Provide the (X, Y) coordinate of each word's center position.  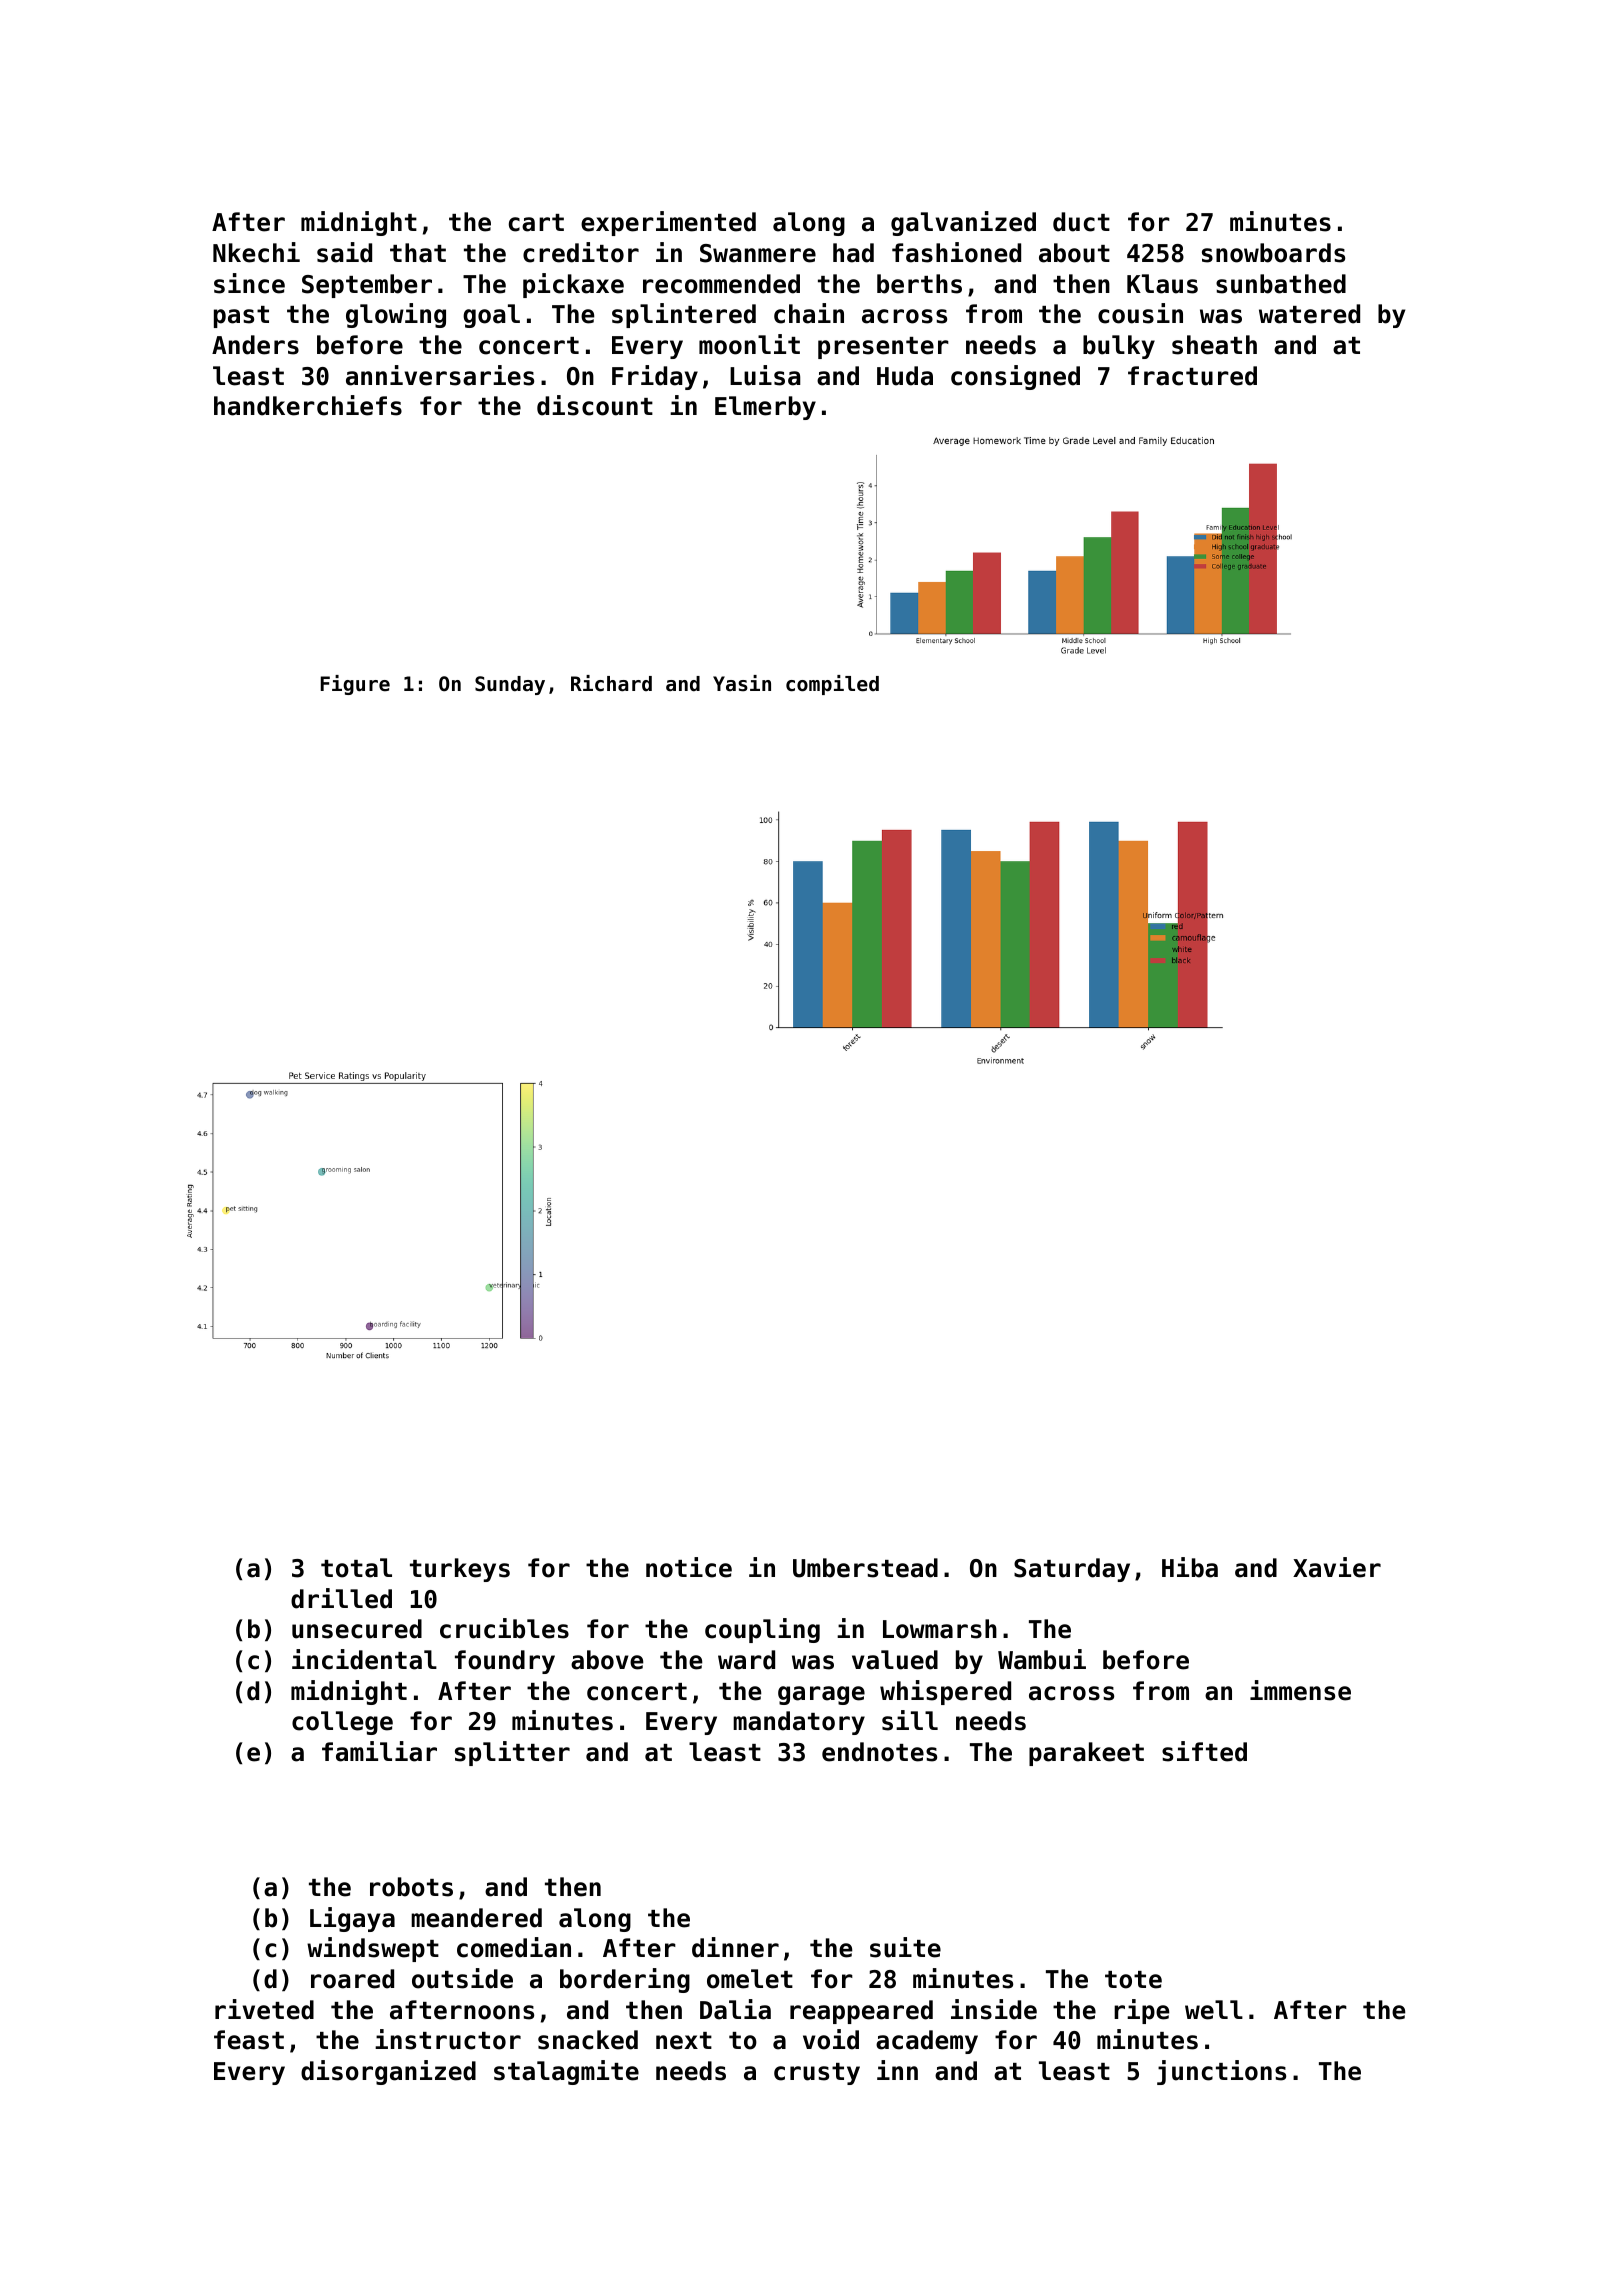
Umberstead (865, 1568)
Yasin (742, 683)
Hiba (1190, 1567)
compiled (832, 685)
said (344, 252)
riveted (264, 2009)
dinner (735, 1947)
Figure (355, 685)
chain (809, 313)
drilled (341, 1598)
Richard (611, 683)
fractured (1192, 376)
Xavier (1337, 1567)
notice (689, 1567)
